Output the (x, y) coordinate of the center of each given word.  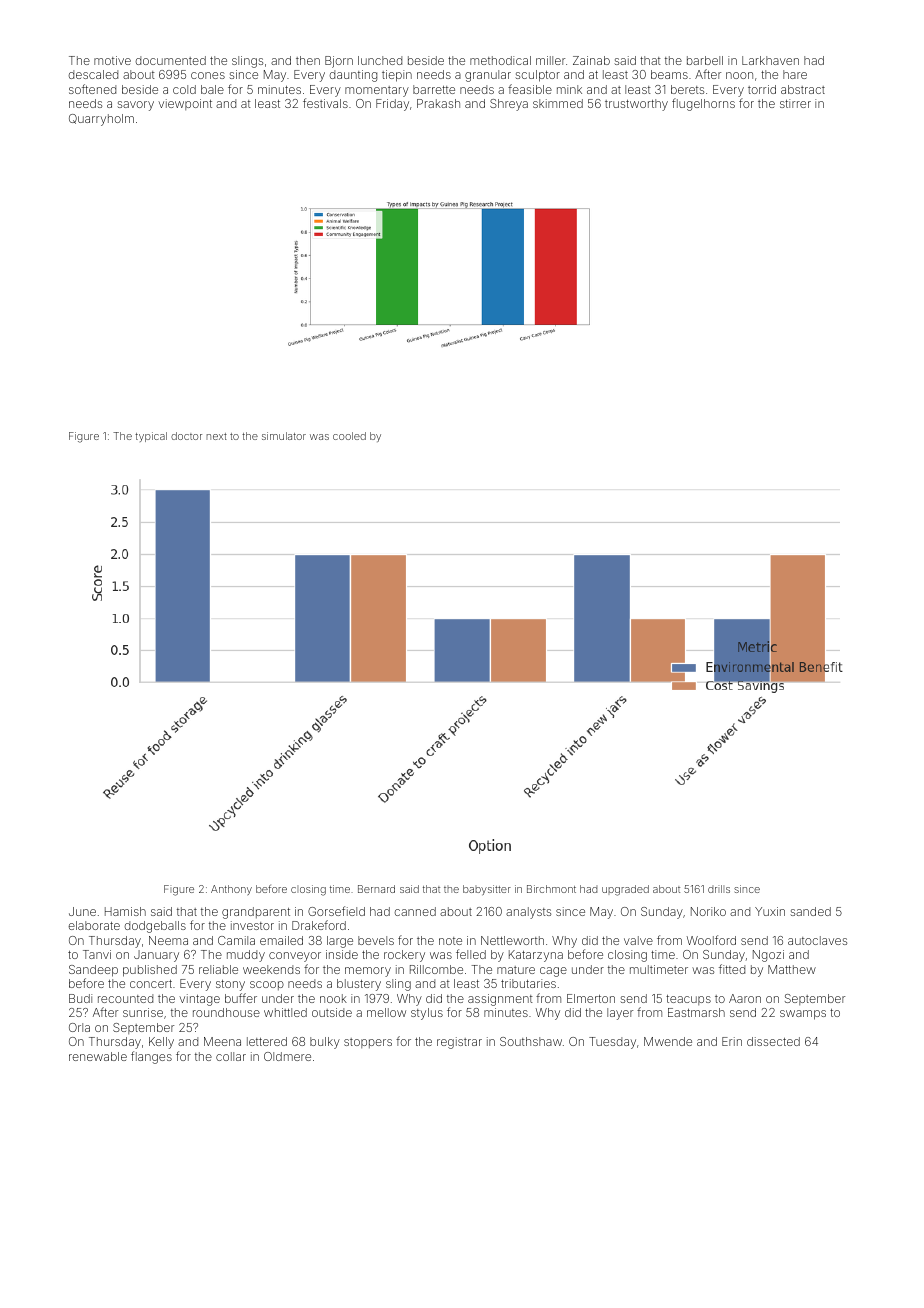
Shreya (509, 105)
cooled (349, 436)
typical (151, 437)
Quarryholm (101, 120)
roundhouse (226, 1012)
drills (719, 889)
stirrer (795, 103)
